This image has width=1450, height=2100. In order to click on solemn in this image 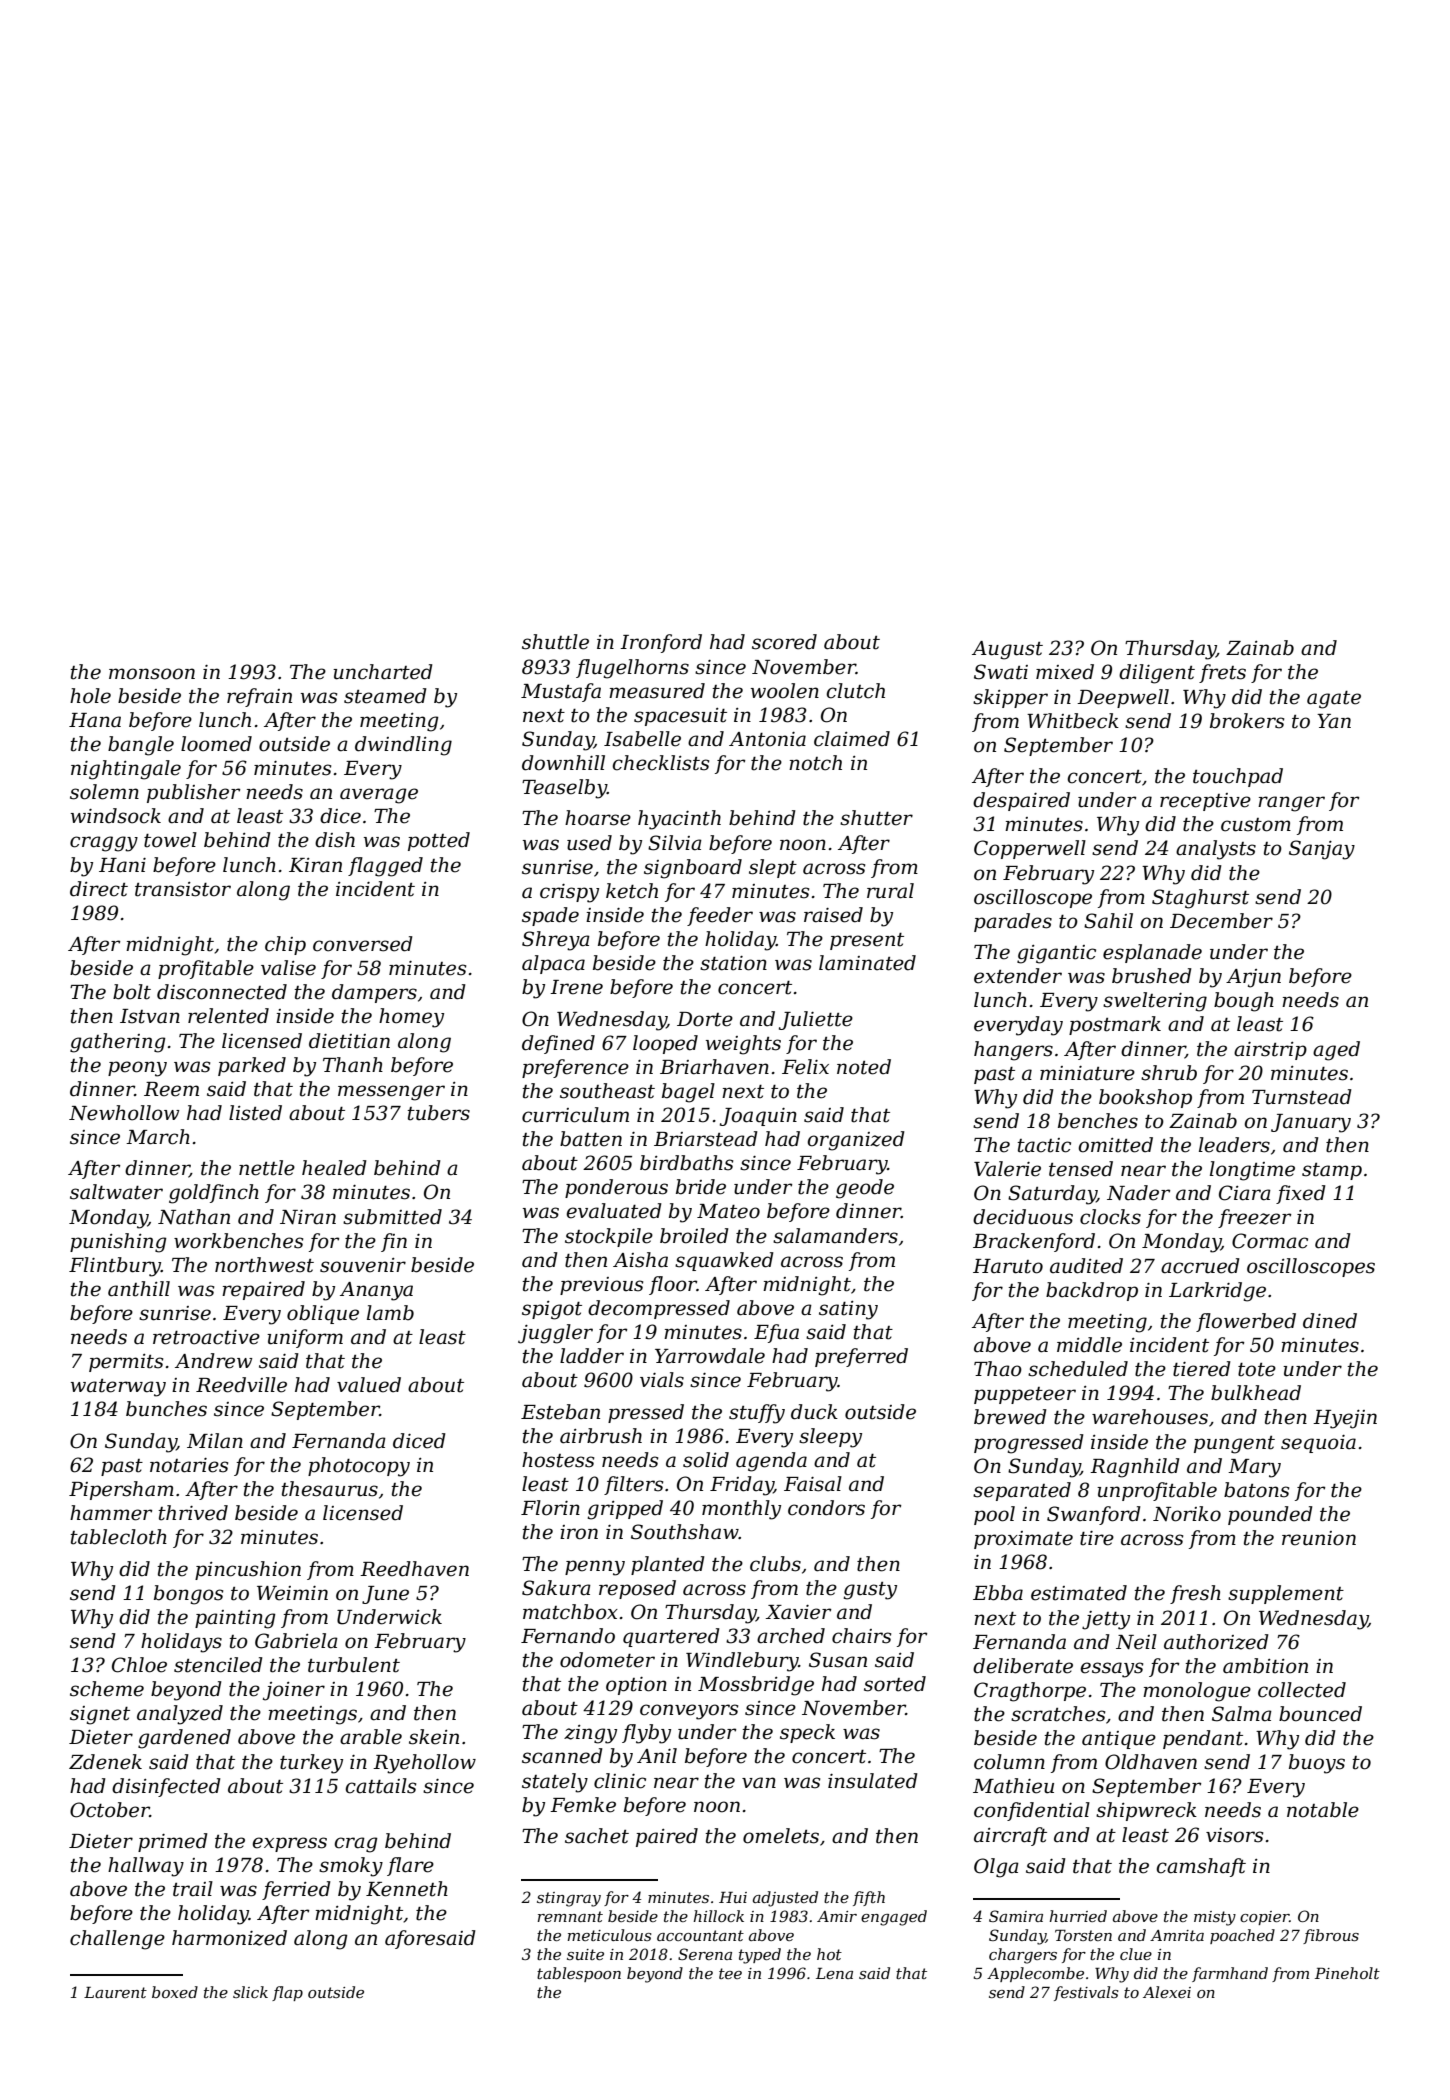, I will do `click(104, 792)`.
